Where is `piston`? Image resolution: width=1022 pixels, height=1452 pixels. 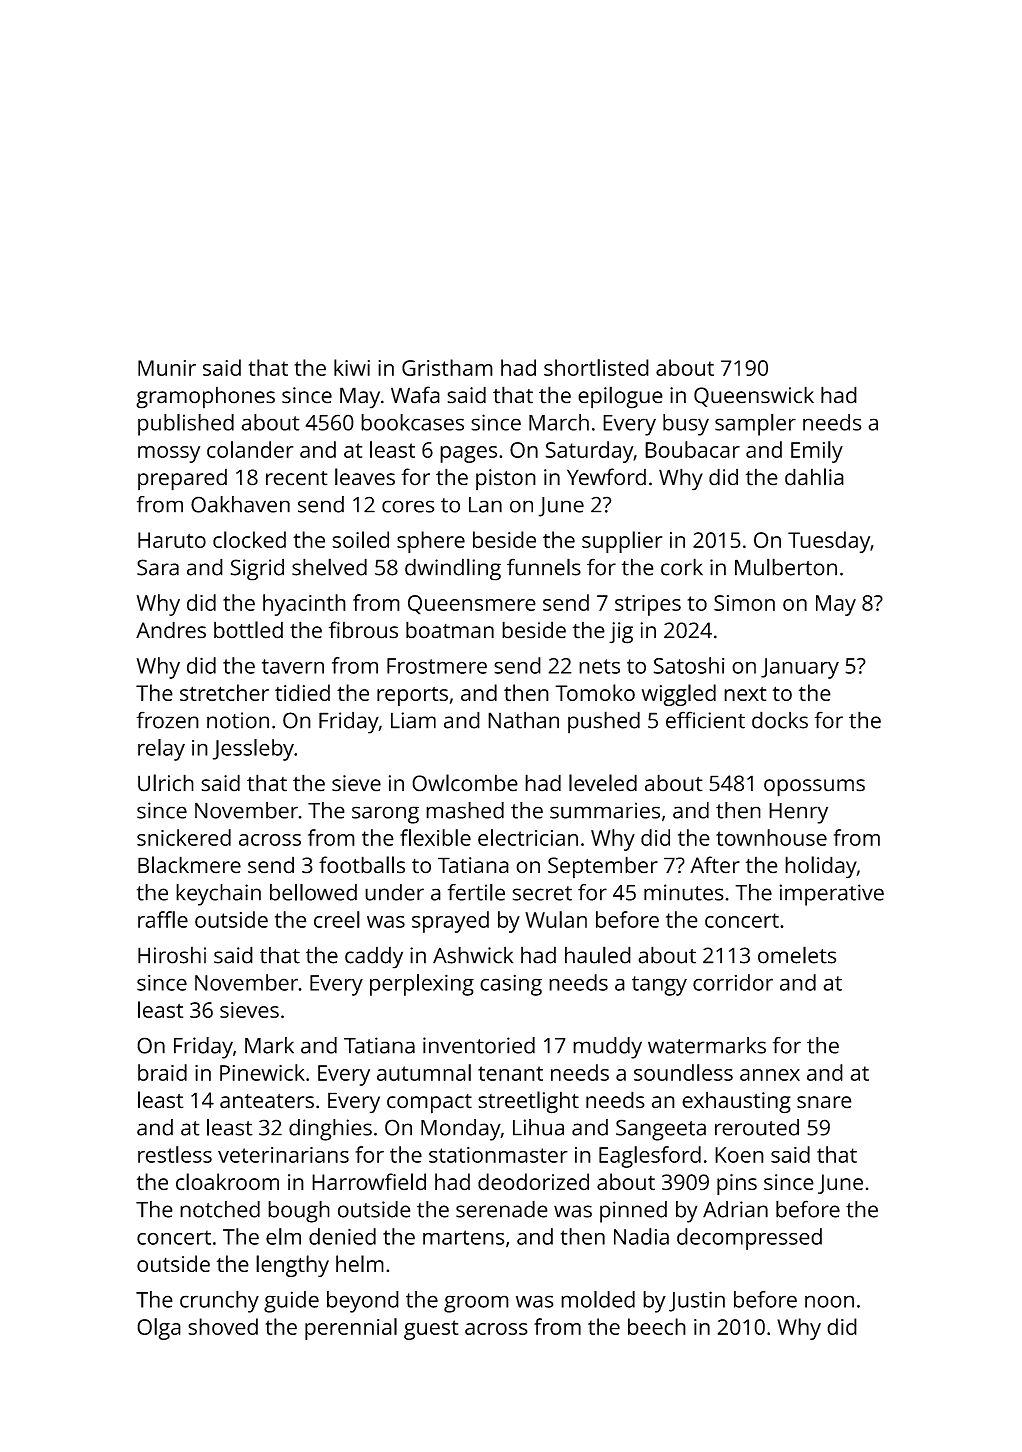
piston is located at coordinates (506, 480).
